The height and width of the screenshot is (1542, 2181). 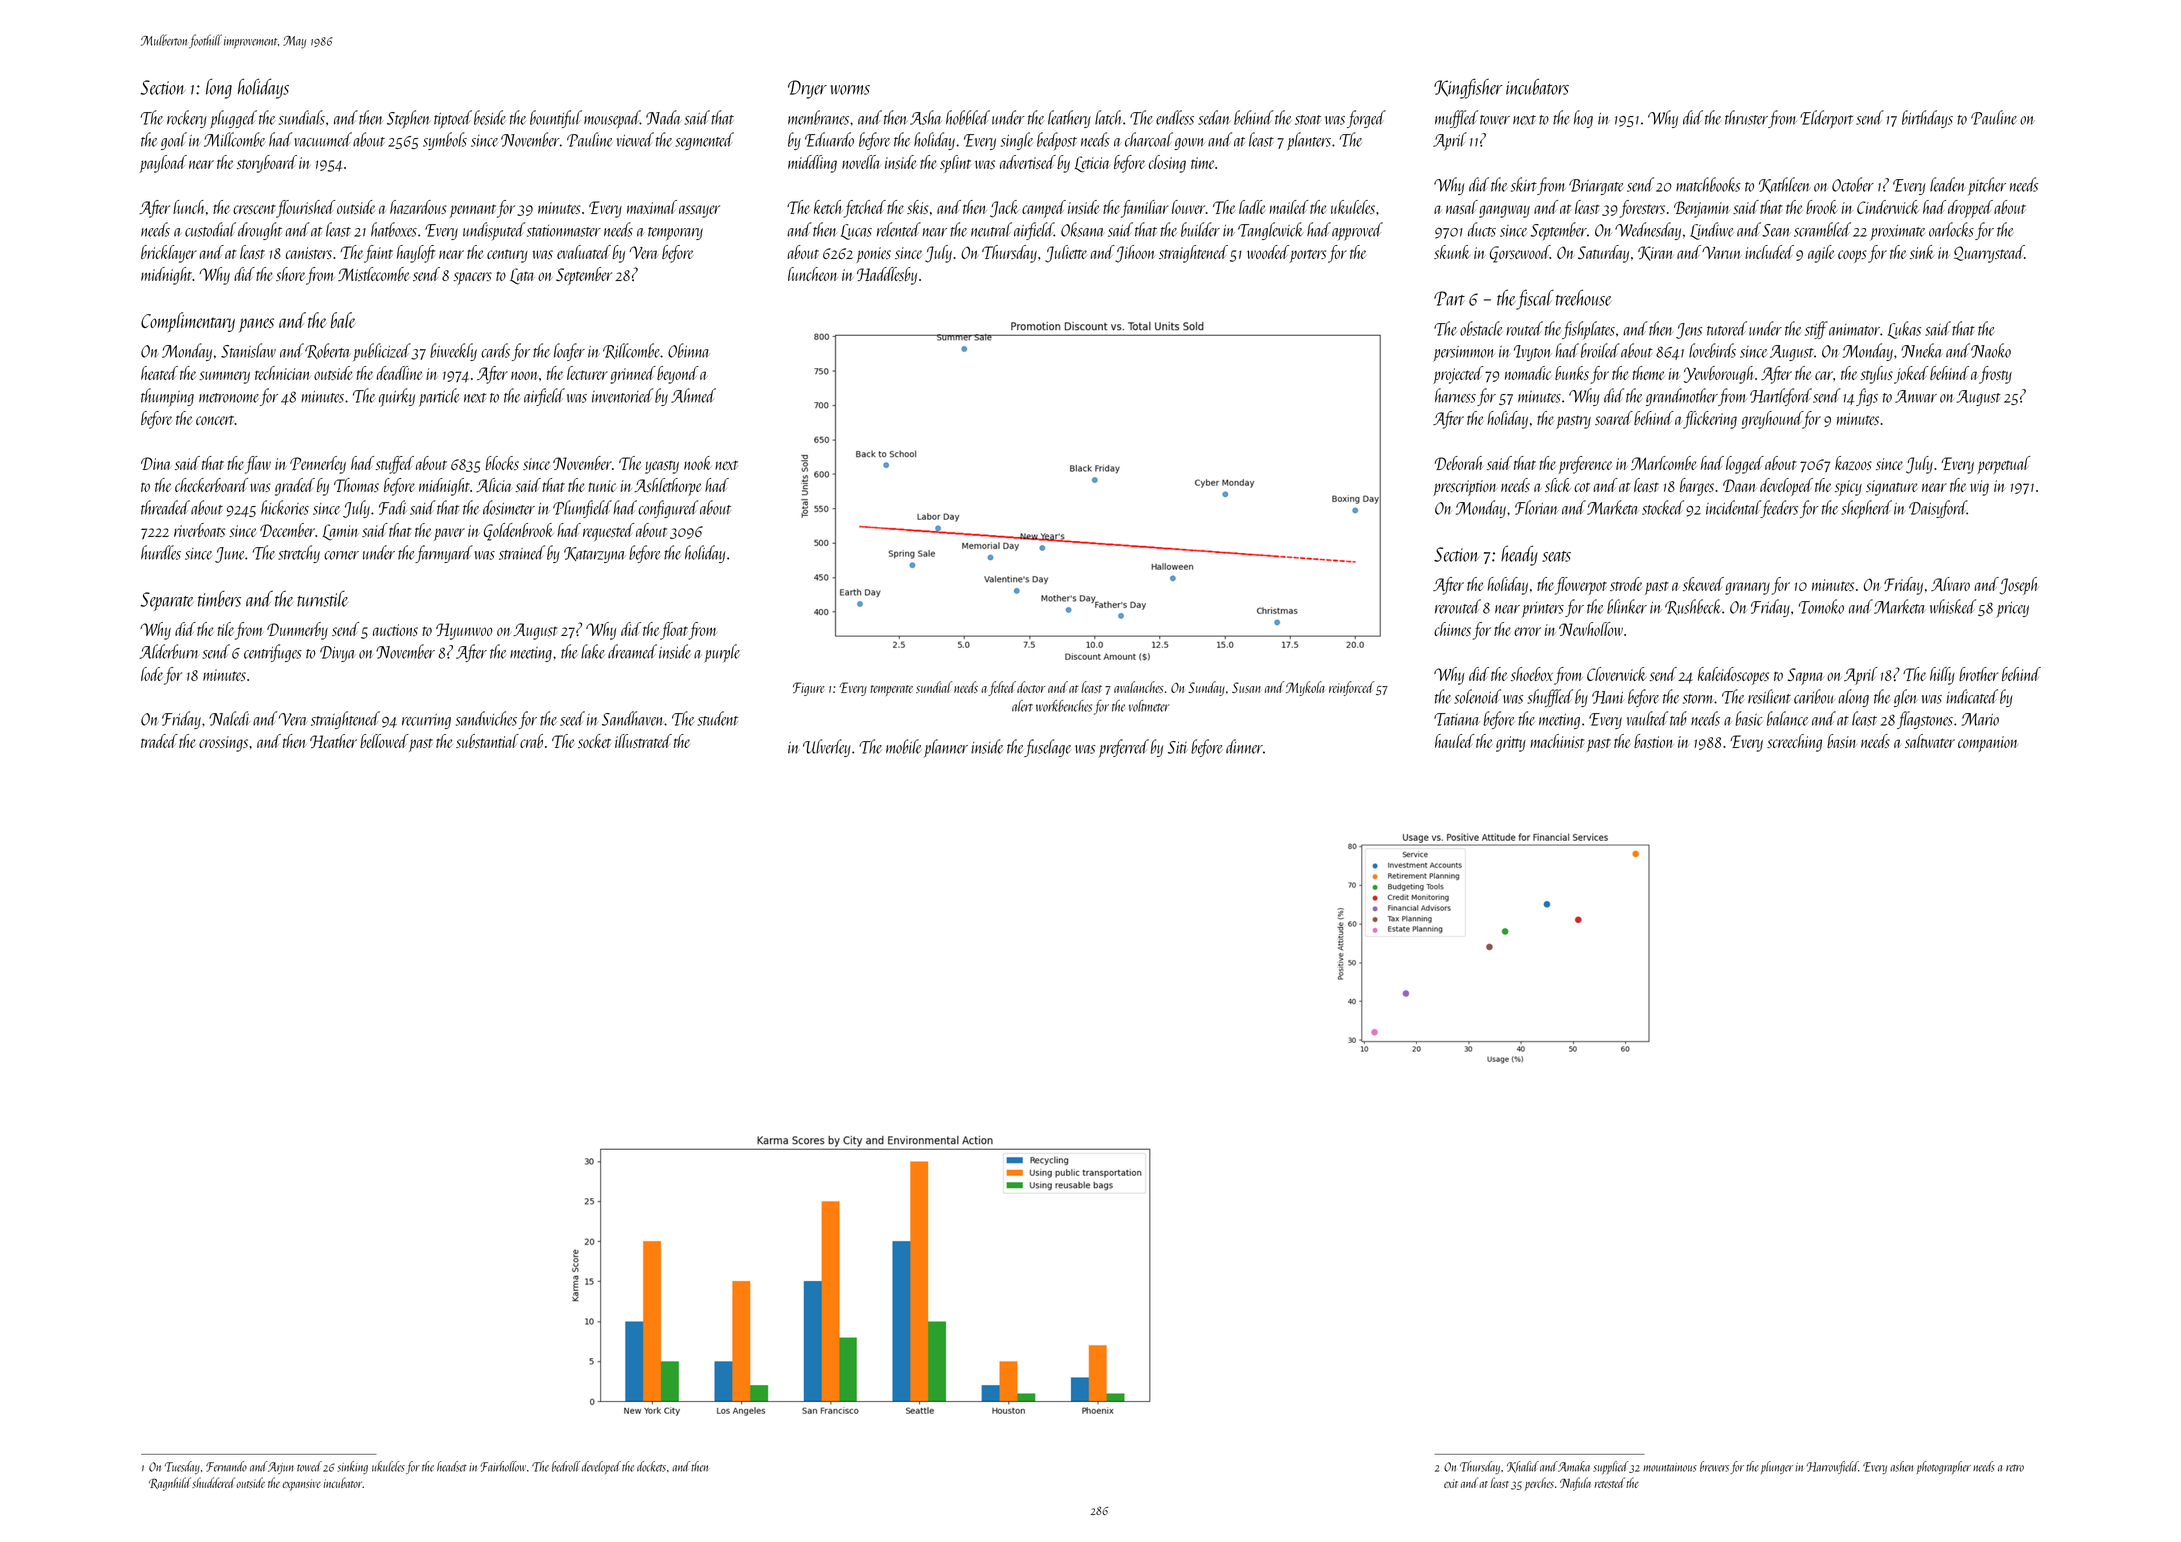 I want to click on Ragnhild, so click(x=170, y=1484).
